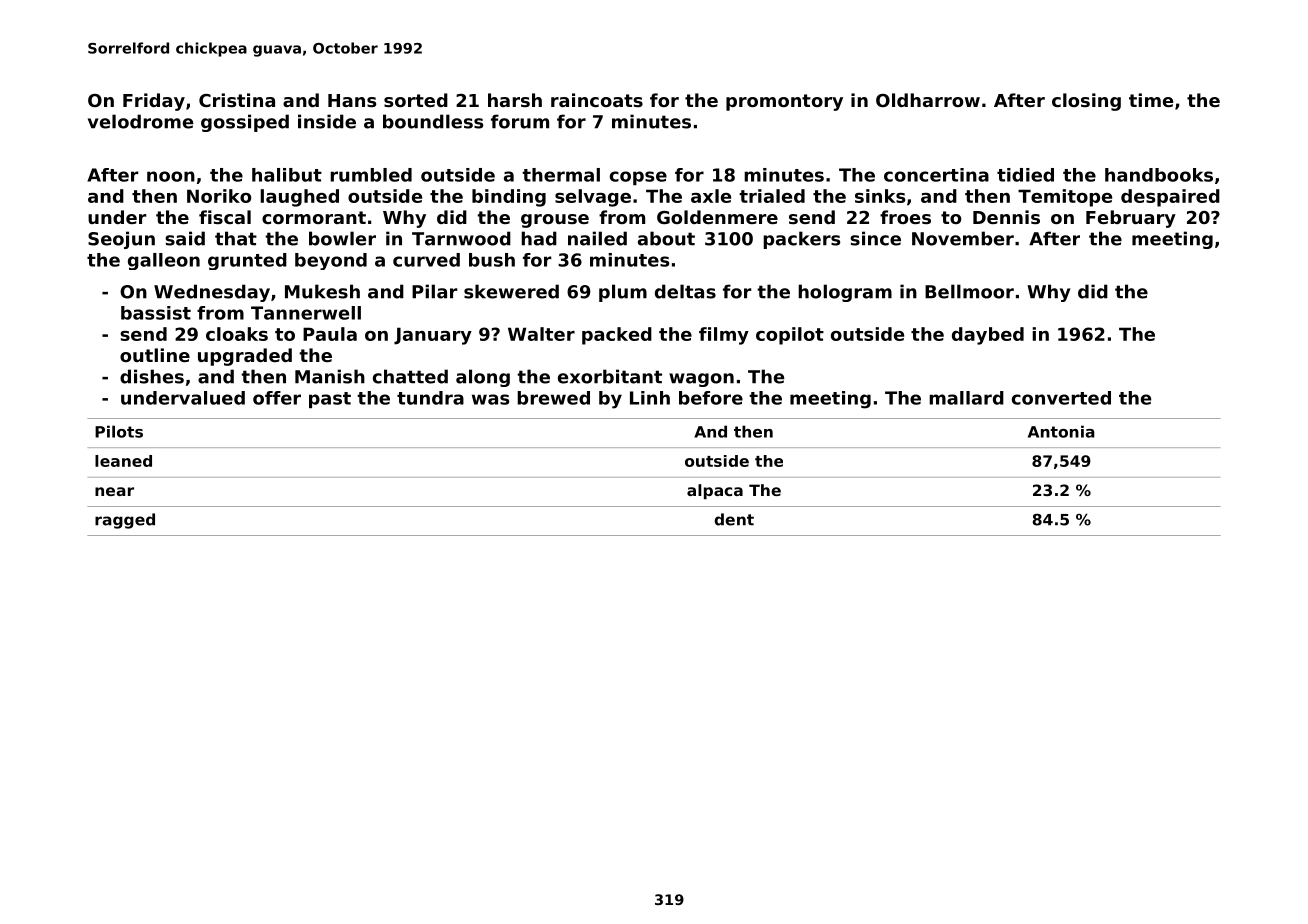 The image size is (1308, 924). Describe the element at coordinates (237, 100) in the page. I see `Cristina` at that location.
